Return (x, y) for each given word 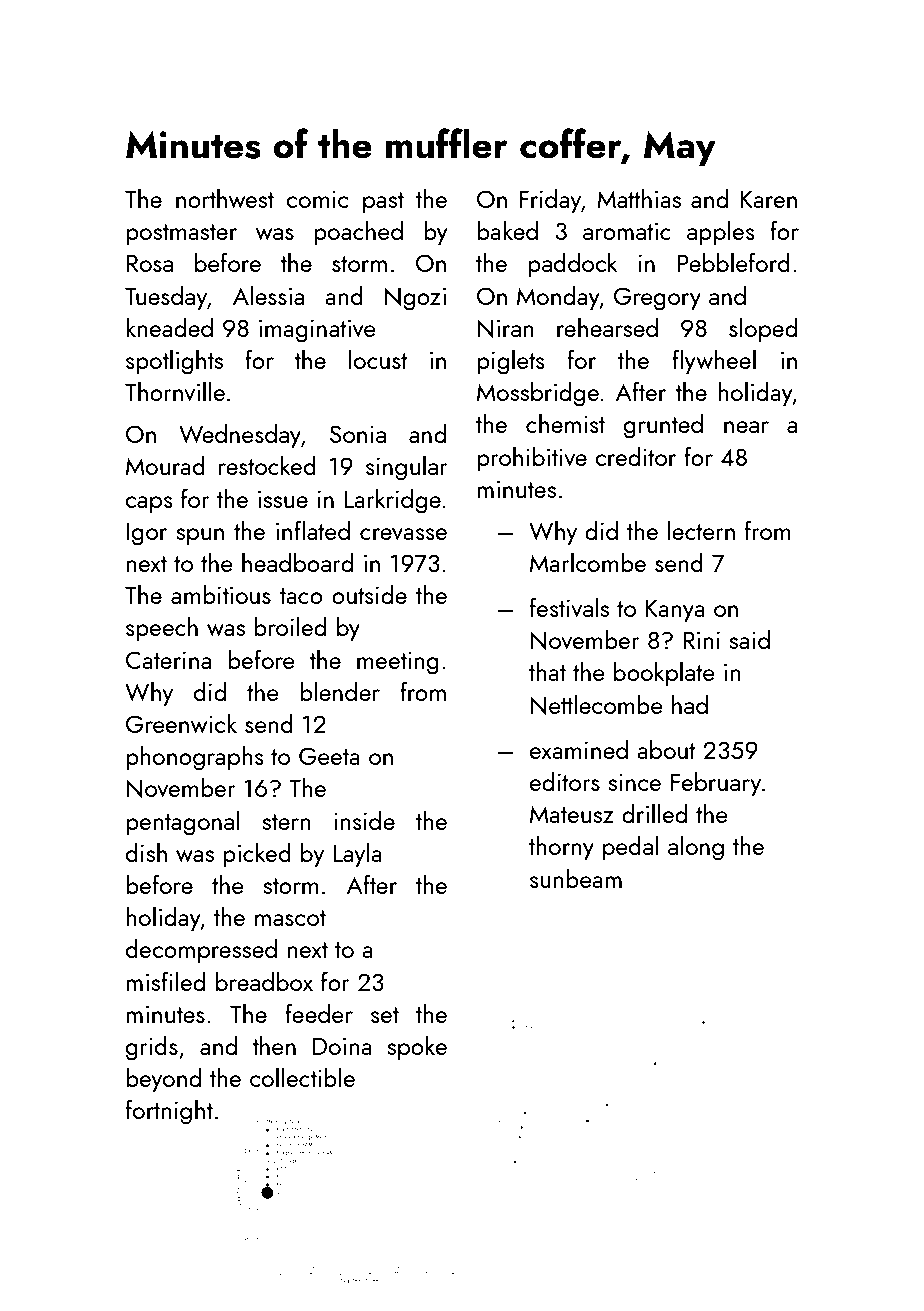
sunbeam (576, 878)
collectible (302, 1077)
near (746, 427)
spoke (417, 1047)
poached (358, 232)
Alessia (268, 295)
